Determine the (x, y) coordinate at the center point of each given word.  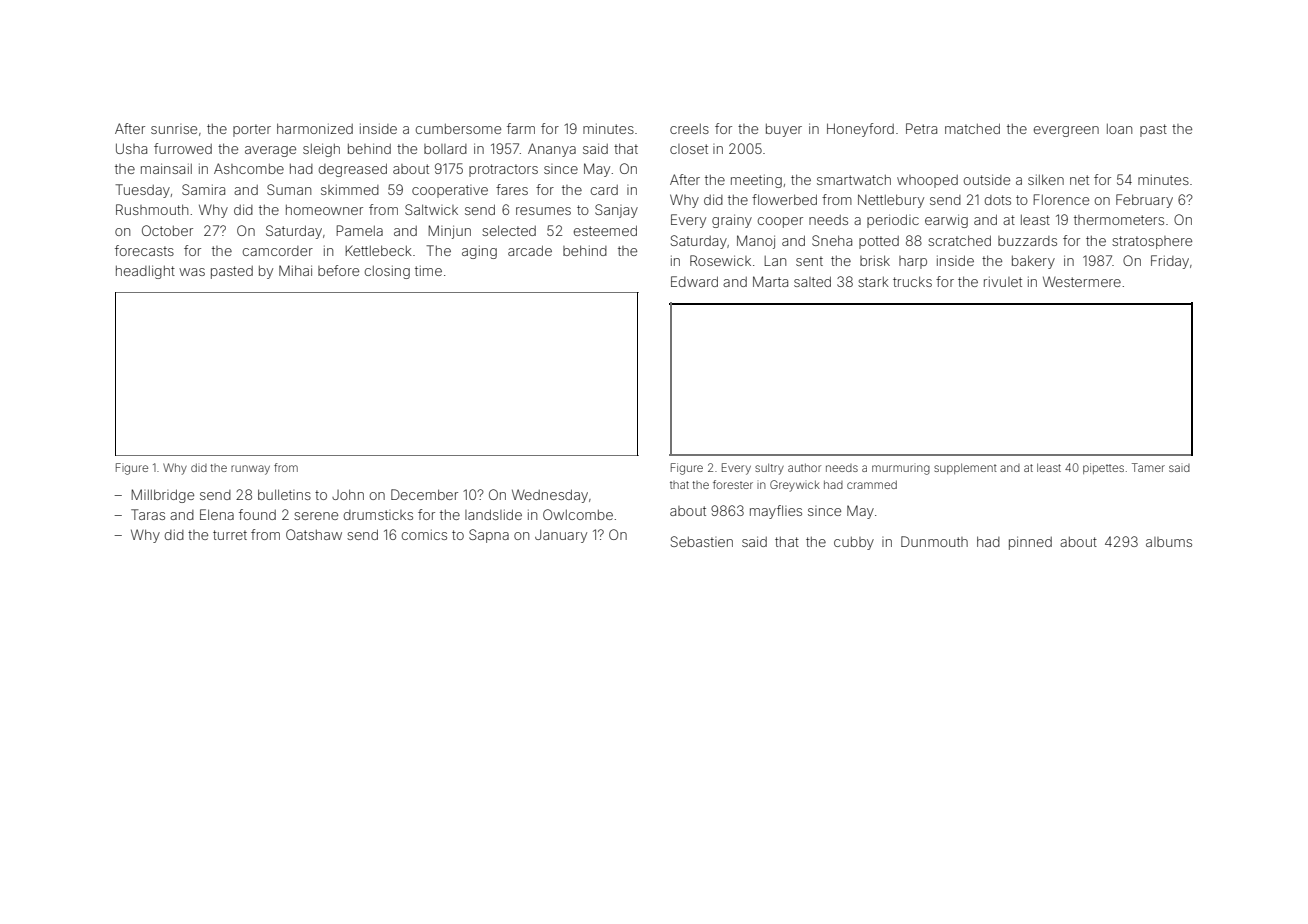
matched (972, 128)
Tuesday (142, 191)
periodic (893, 221)
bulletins (284, 494)
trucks (912, 281)
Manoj (756, 242)
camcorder (278, 251)
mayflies (776, 512)
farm (521, 128)
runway (250, 470)
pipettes (1103, 468)
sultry (769, 469)
